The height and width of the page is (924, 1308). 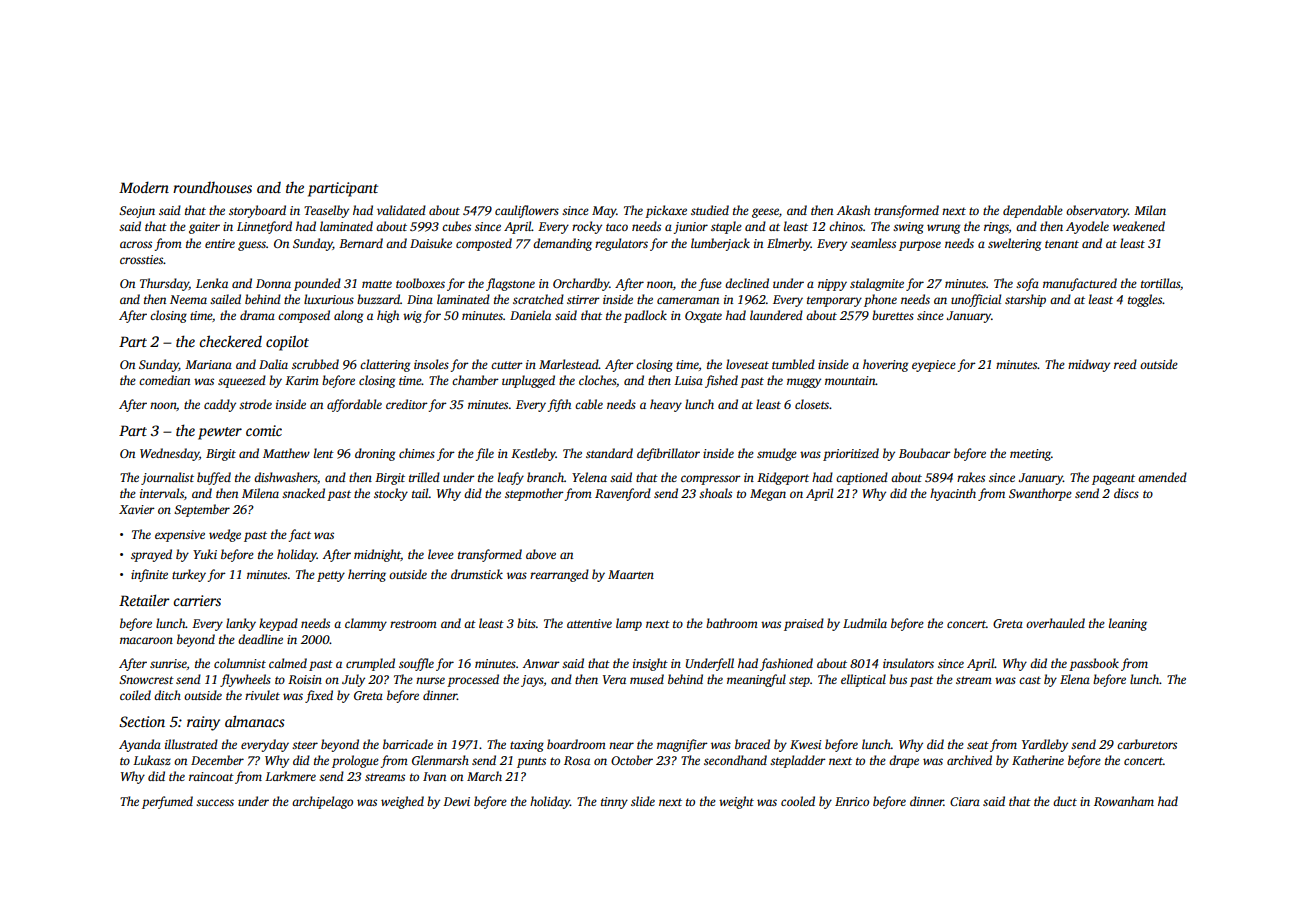 I want to click on burettes, so click(x=893, y=315).
